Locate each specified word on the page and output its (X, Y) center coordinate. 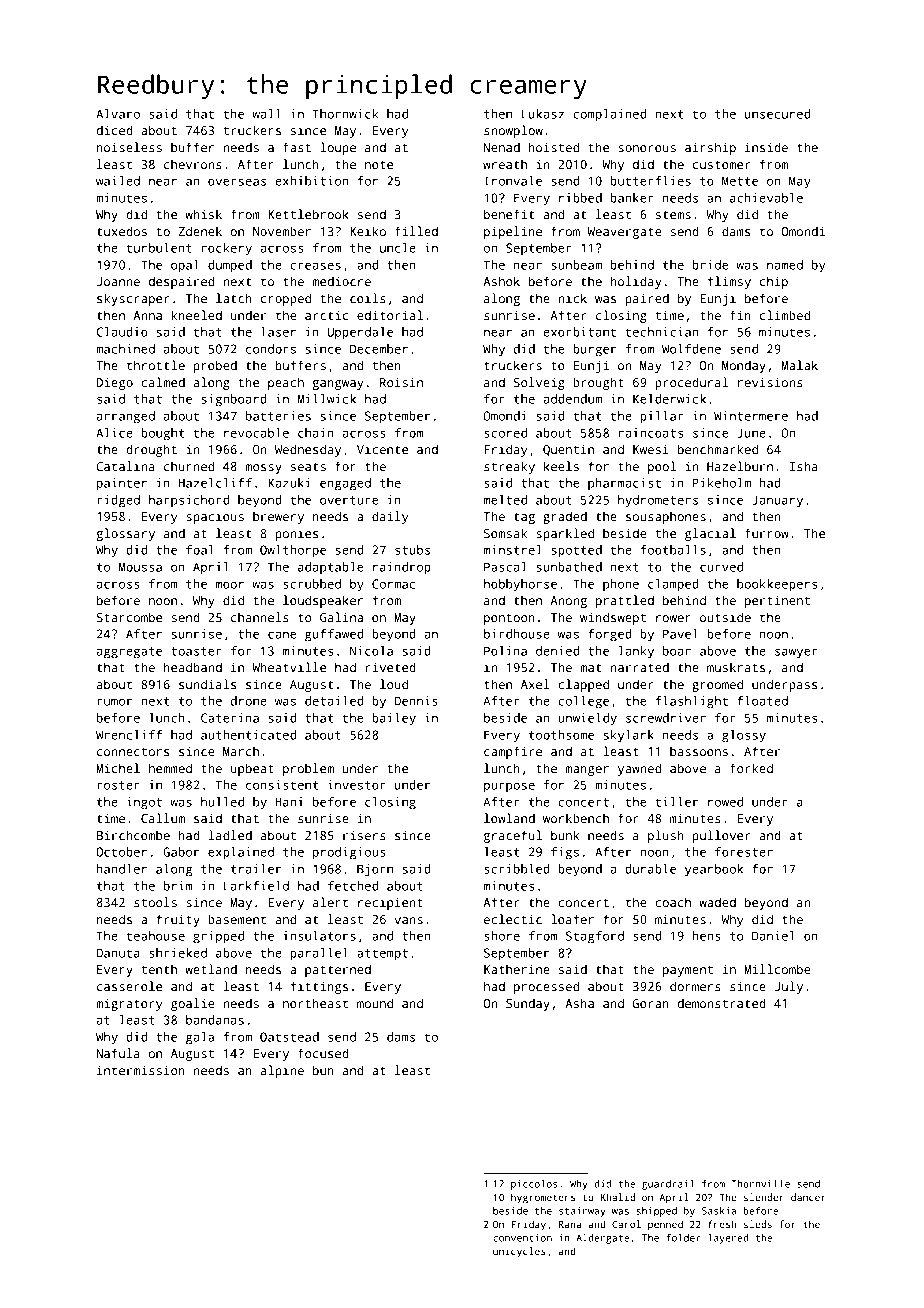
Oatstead (289, 1037)
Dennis (416, 701)
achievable (766, 198)
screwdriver (666, 718)
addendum (572, 399)
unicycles (519, 1252)
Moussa (140, 567)
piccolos (534, 1185)
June (751, 433)
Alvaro (118, 114)
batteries (278, 416)
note (379, 164)
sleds (758, 1224)
